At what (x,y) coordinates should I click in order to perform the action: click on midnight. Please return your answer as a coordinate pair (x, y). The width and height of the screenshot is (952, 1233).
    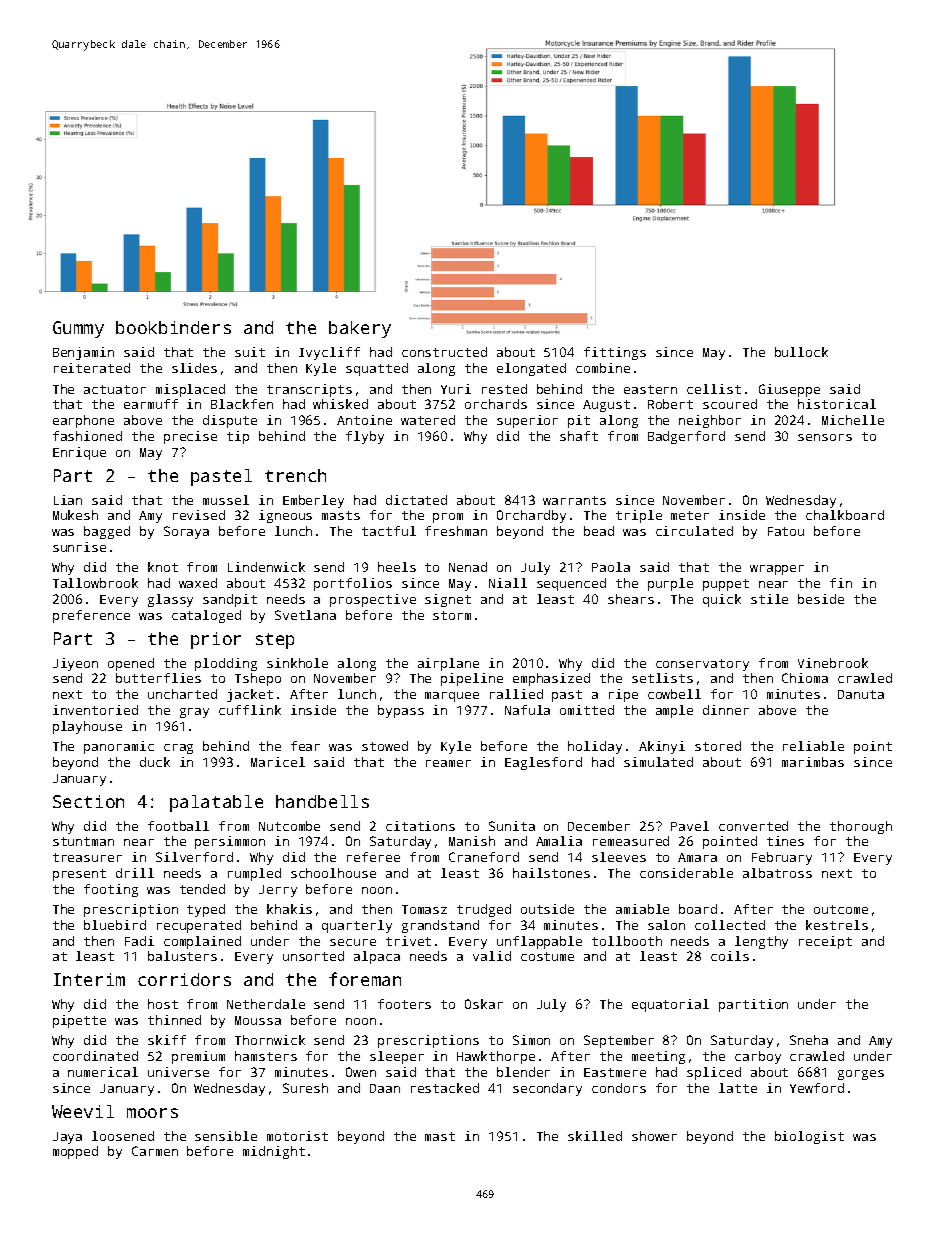
    Looking at the image, I should click on (274, 1152).
